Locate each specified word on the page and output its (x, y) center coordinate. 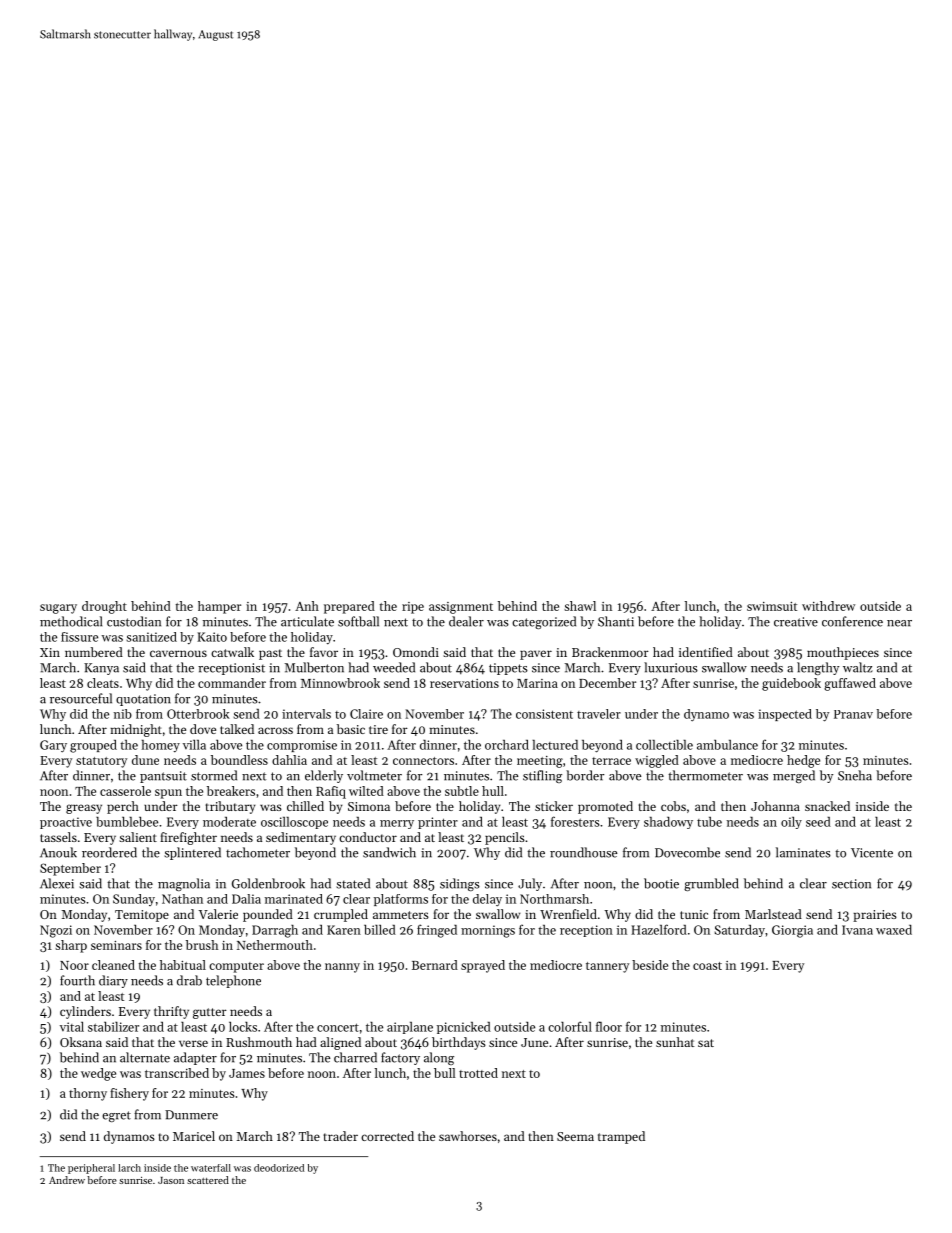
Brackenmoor (610, 652)
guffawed (850, 684)
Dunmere (191, 1115)
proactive (66, 823)
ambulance (727, 744)
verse (193, 1043)
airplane (410, 1028)
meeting (540, 762)
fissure (79, 637)
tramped (621, 1137)
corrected (387, 1136)
